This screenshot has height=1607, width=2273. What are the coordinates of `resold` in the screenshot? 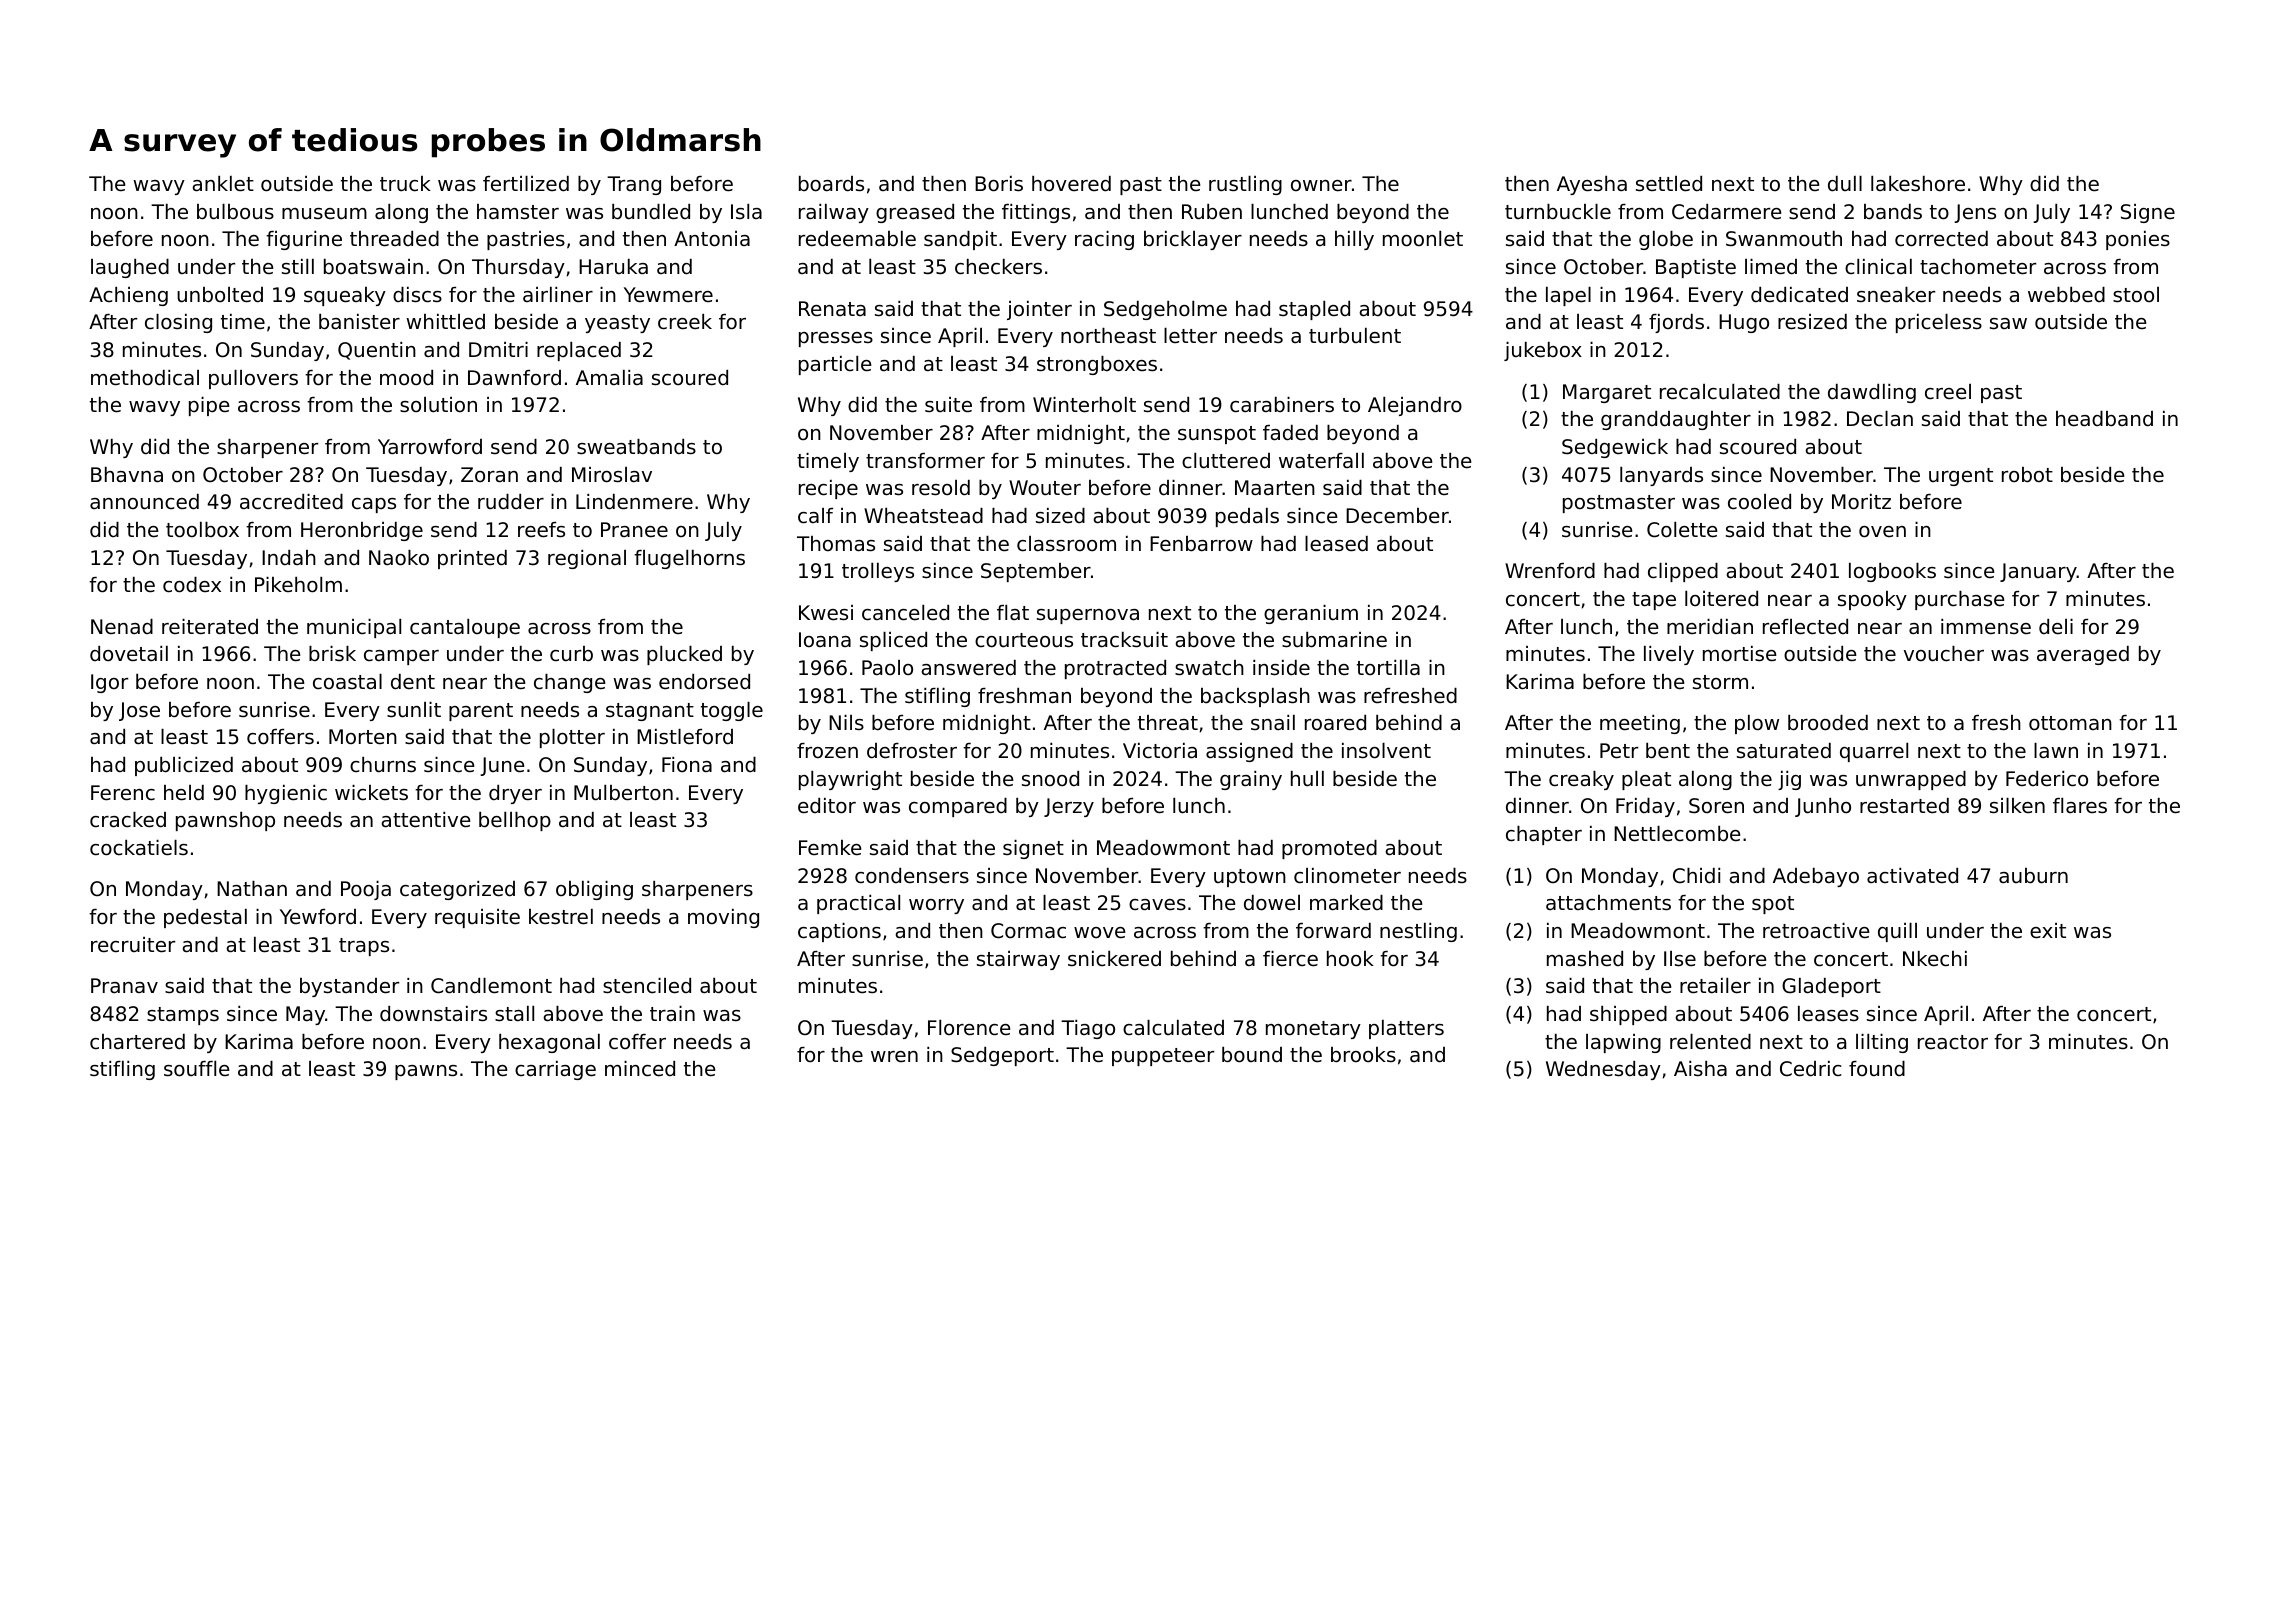 It's located at (941, 488).
